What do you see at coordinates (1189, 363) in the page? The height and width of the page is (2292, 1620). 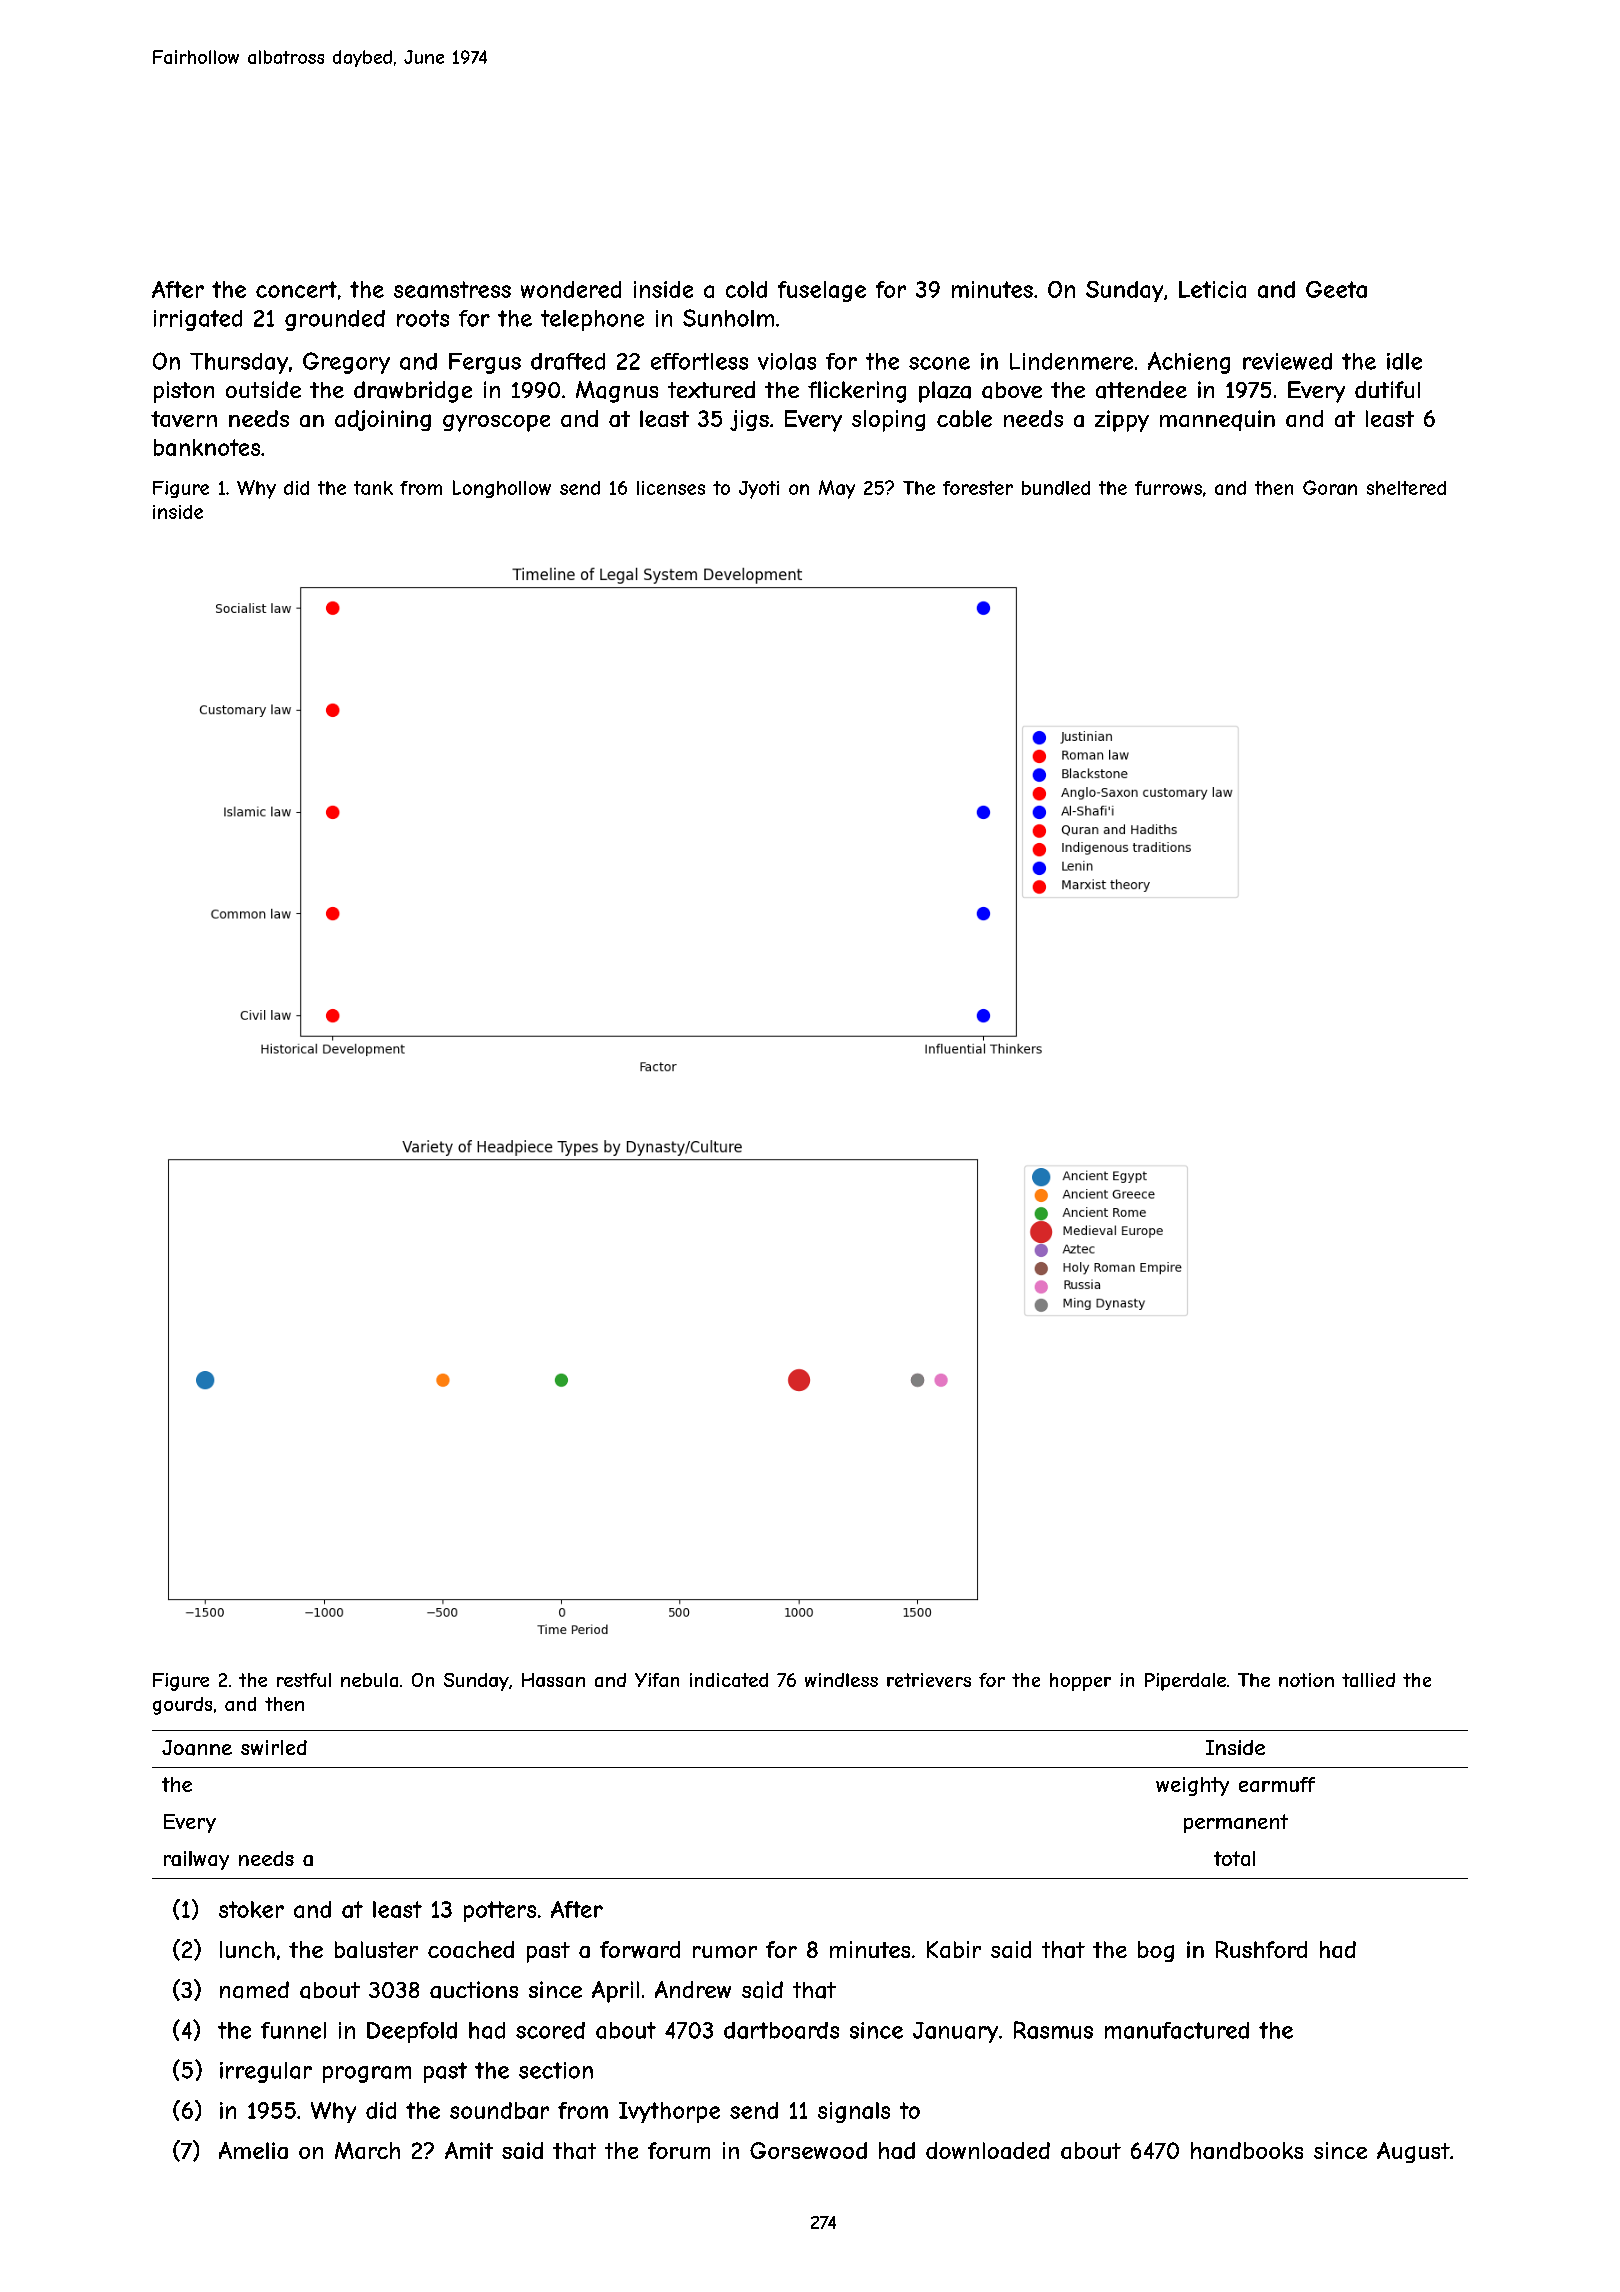 I see `Achieng` at bounding box center [1189, 363].
